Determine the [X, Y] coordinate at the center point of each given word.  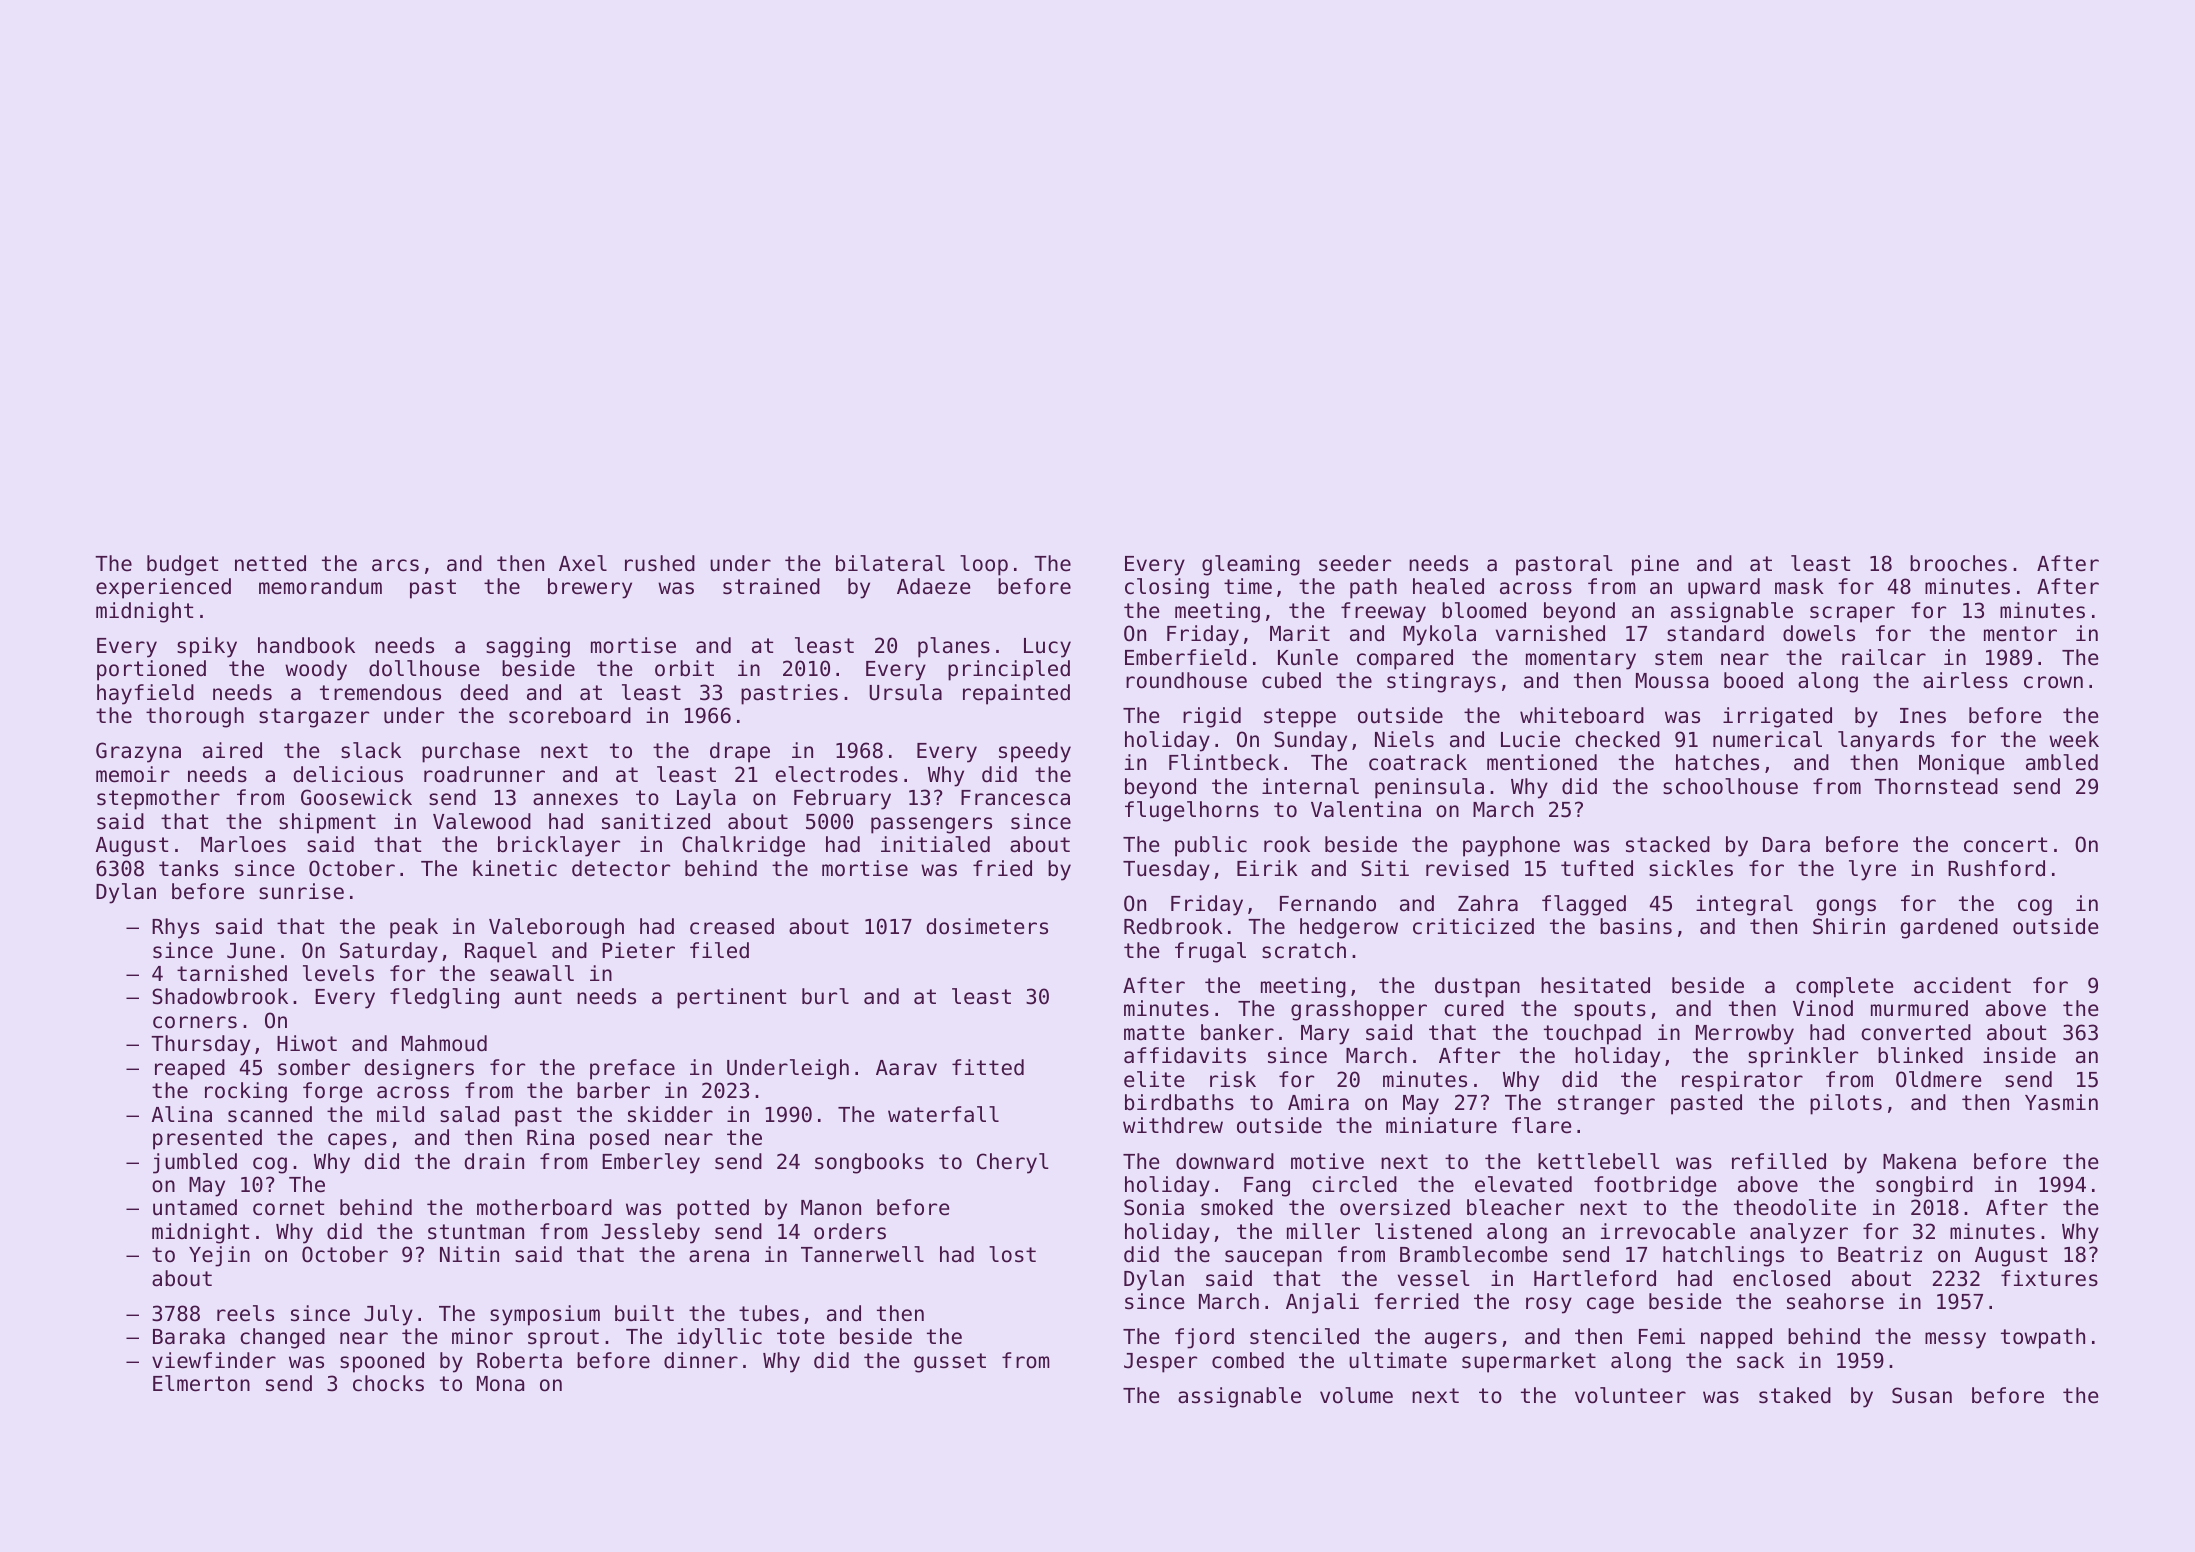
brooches [1958, 563]
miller [1323, 1231]
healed [1448, 586]
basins [1636, 926]
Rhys [175, 928]
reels [245, 1313]
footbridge [1655, 1186]
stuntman [476, 1232]
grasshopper [1359, 1010]
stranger [1606, 1105]
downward [1225, 1161]
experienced [163, 588]
